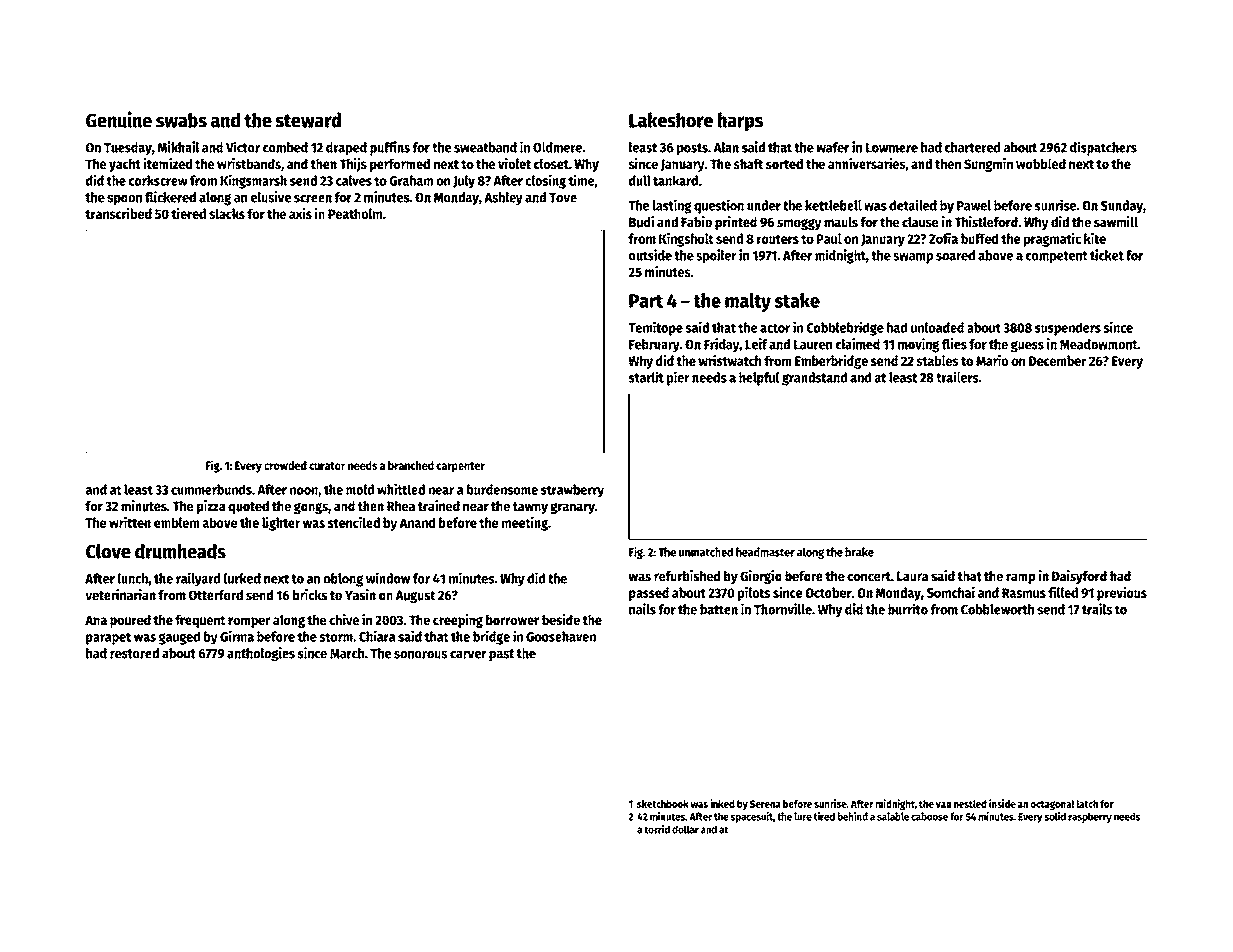 Image resolution: width=1233 pixels, height=952 pixels. I want to click on Genuine, so click(119, 119).
